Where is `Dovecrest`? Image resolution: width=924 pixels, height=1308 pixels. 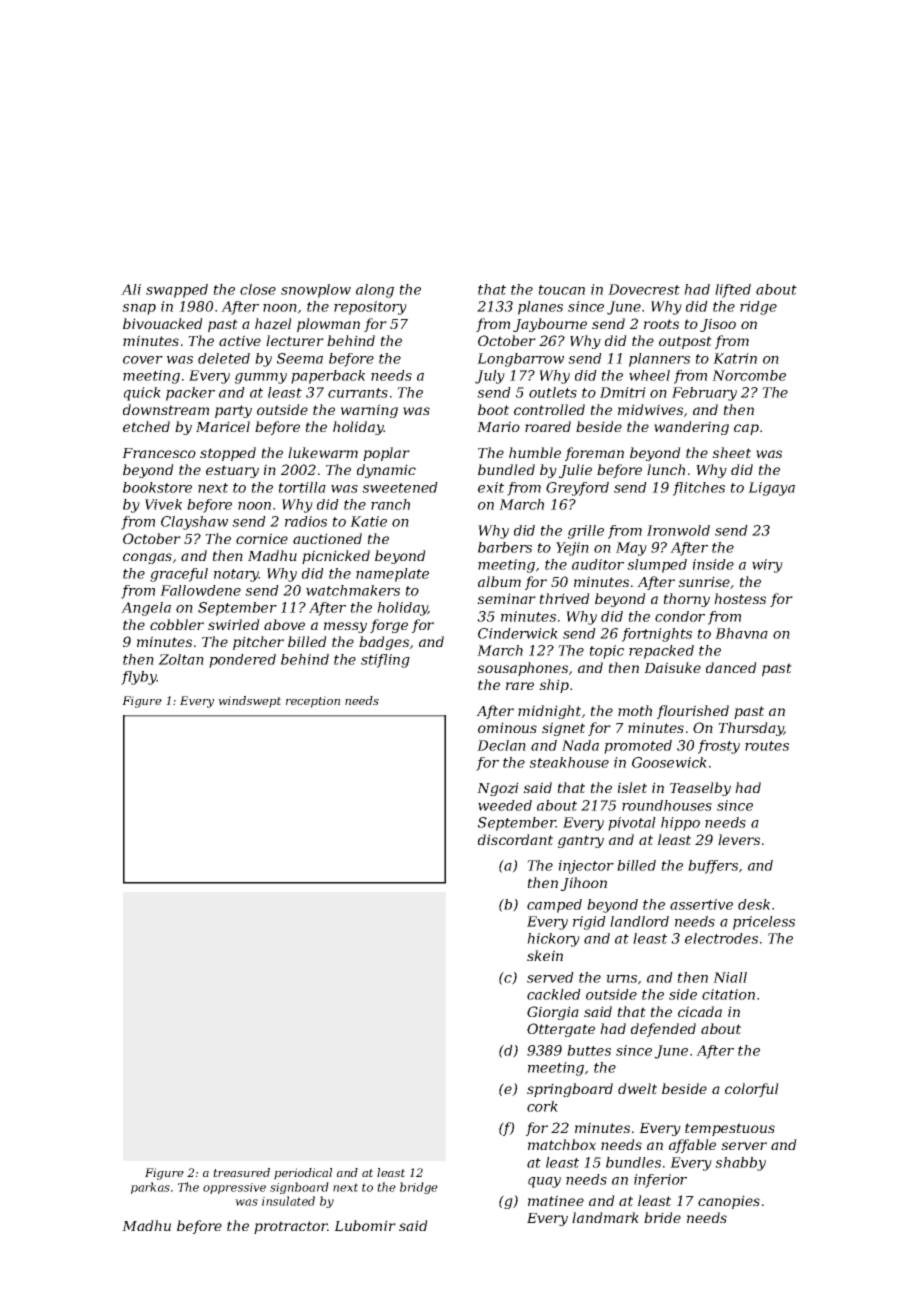
Dovecrest is located at coordinates (644, 289).
